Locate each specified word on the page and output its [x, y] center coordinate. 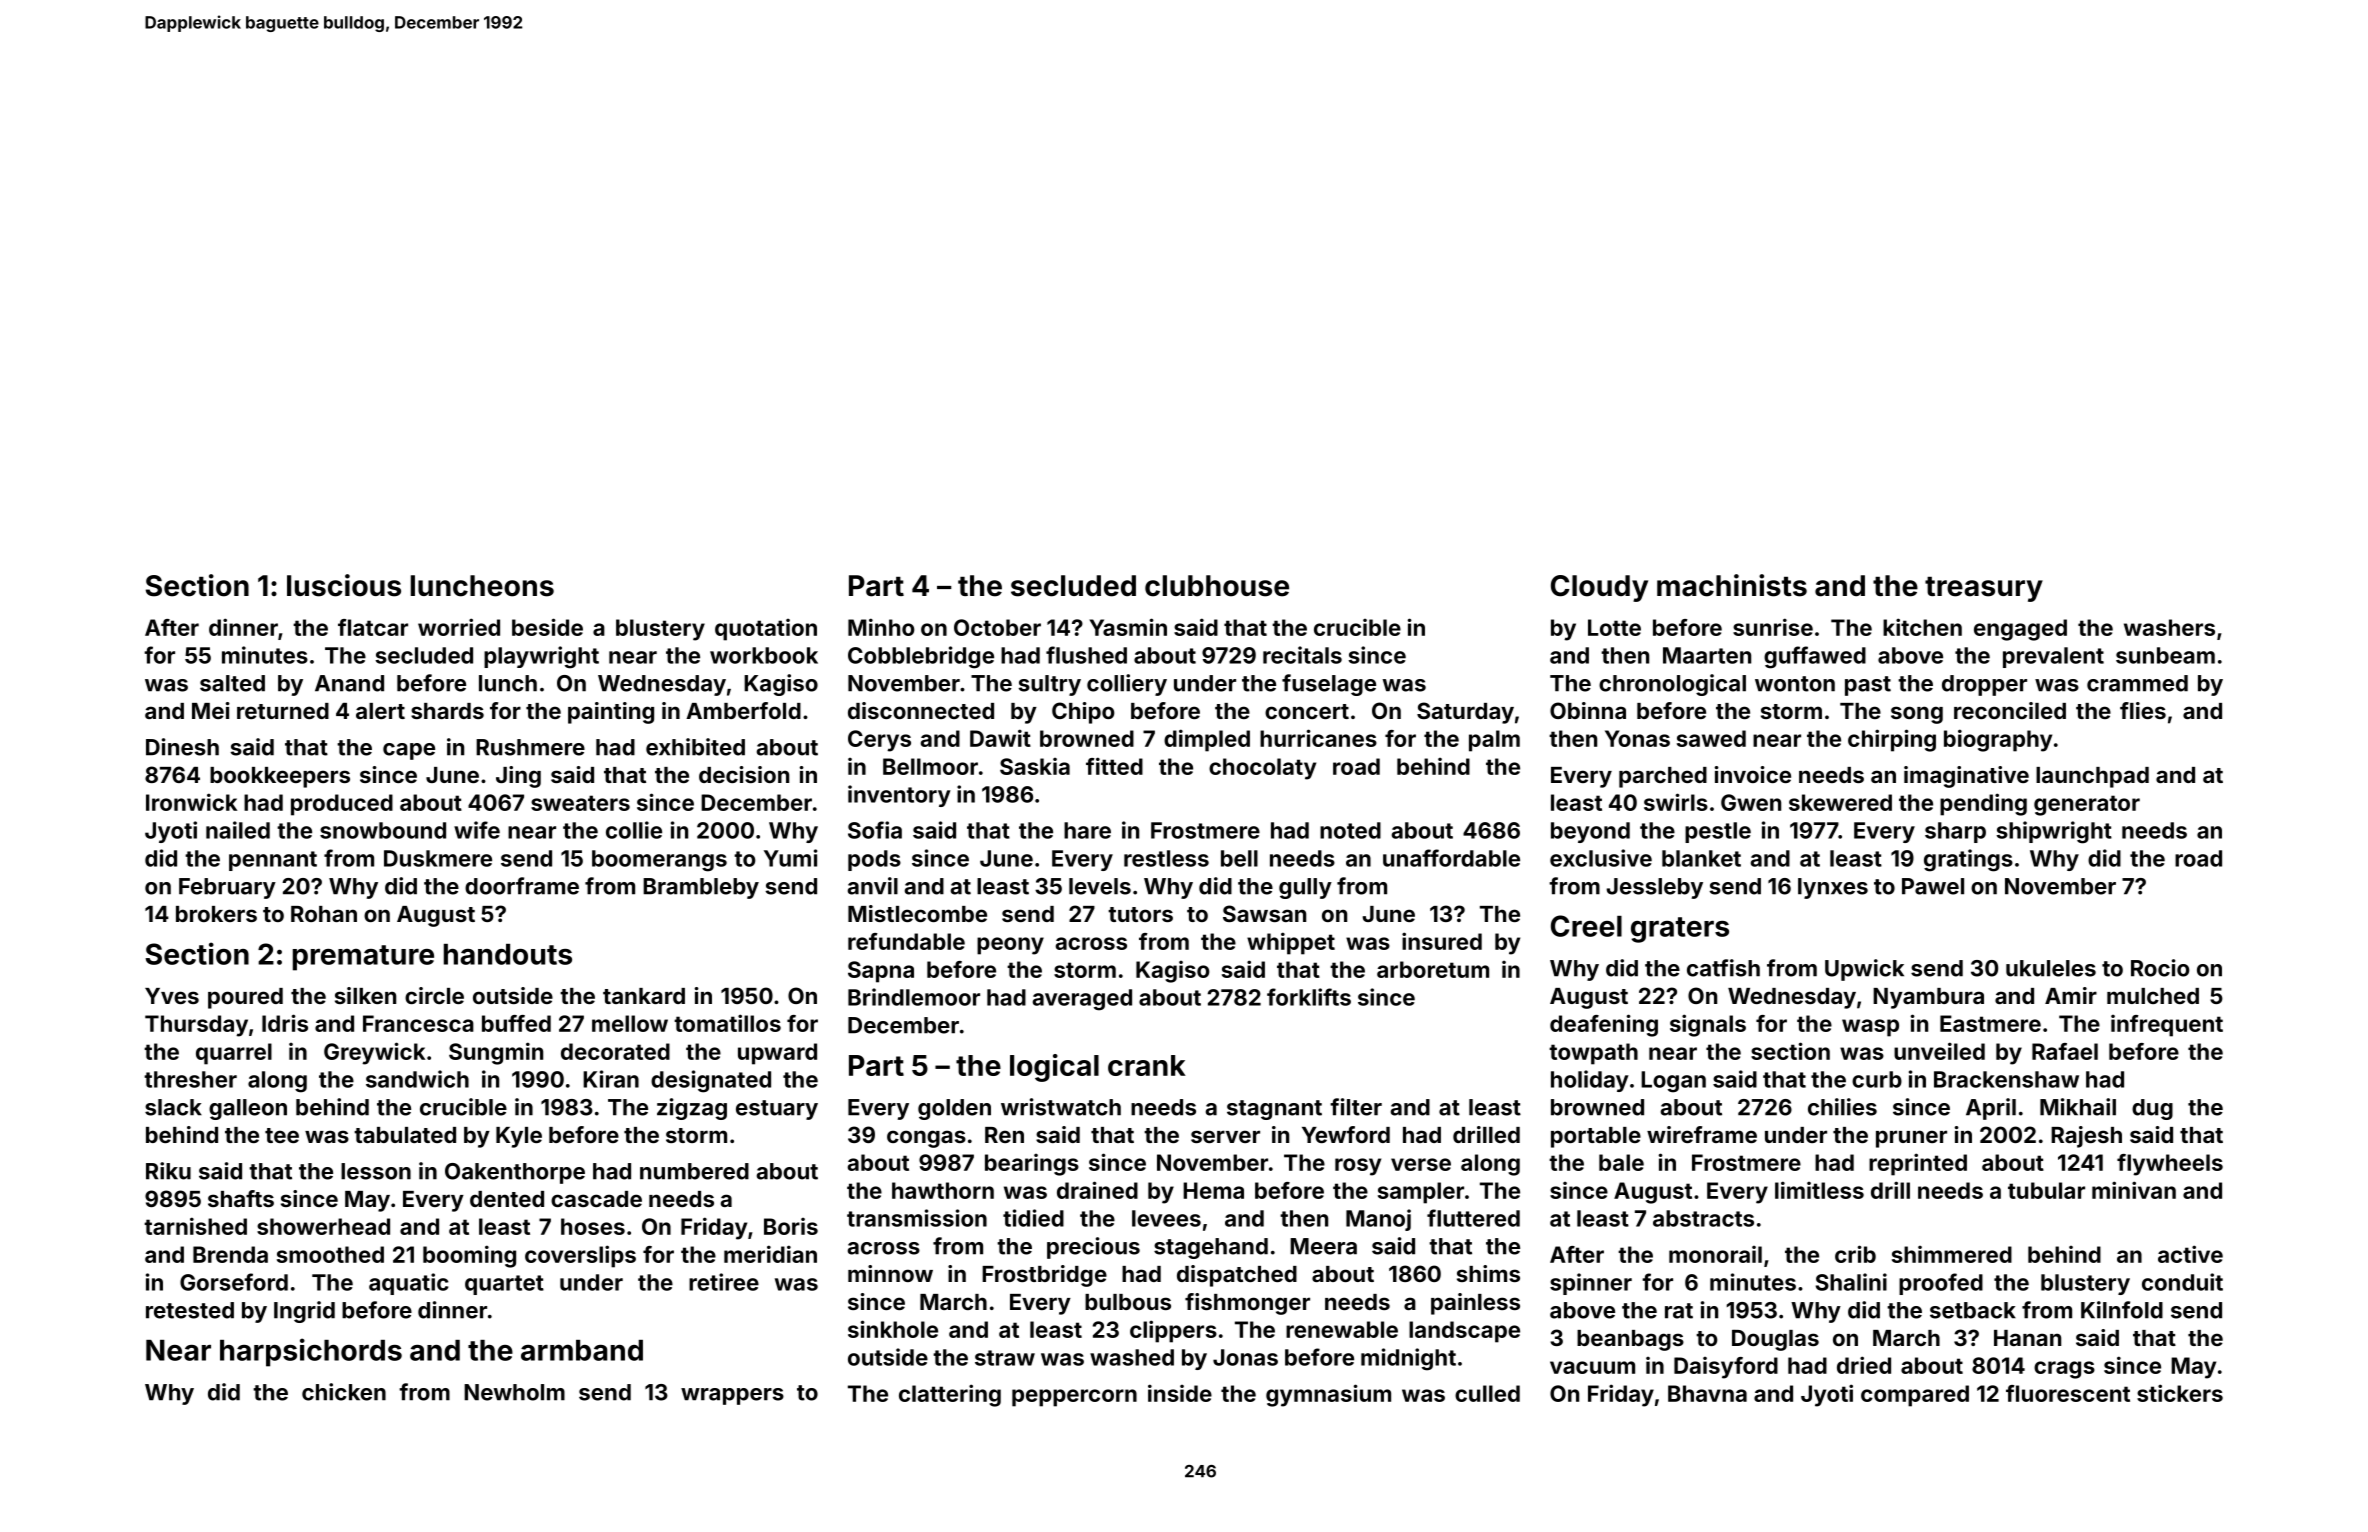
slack [173, 1107]
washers [2169, 627]
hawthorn [943, 1190]
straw [1005, 1358]
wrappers [732, 1396]
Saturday [1465, 713]
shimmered [1952, 1254]
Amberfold [743, 710]
